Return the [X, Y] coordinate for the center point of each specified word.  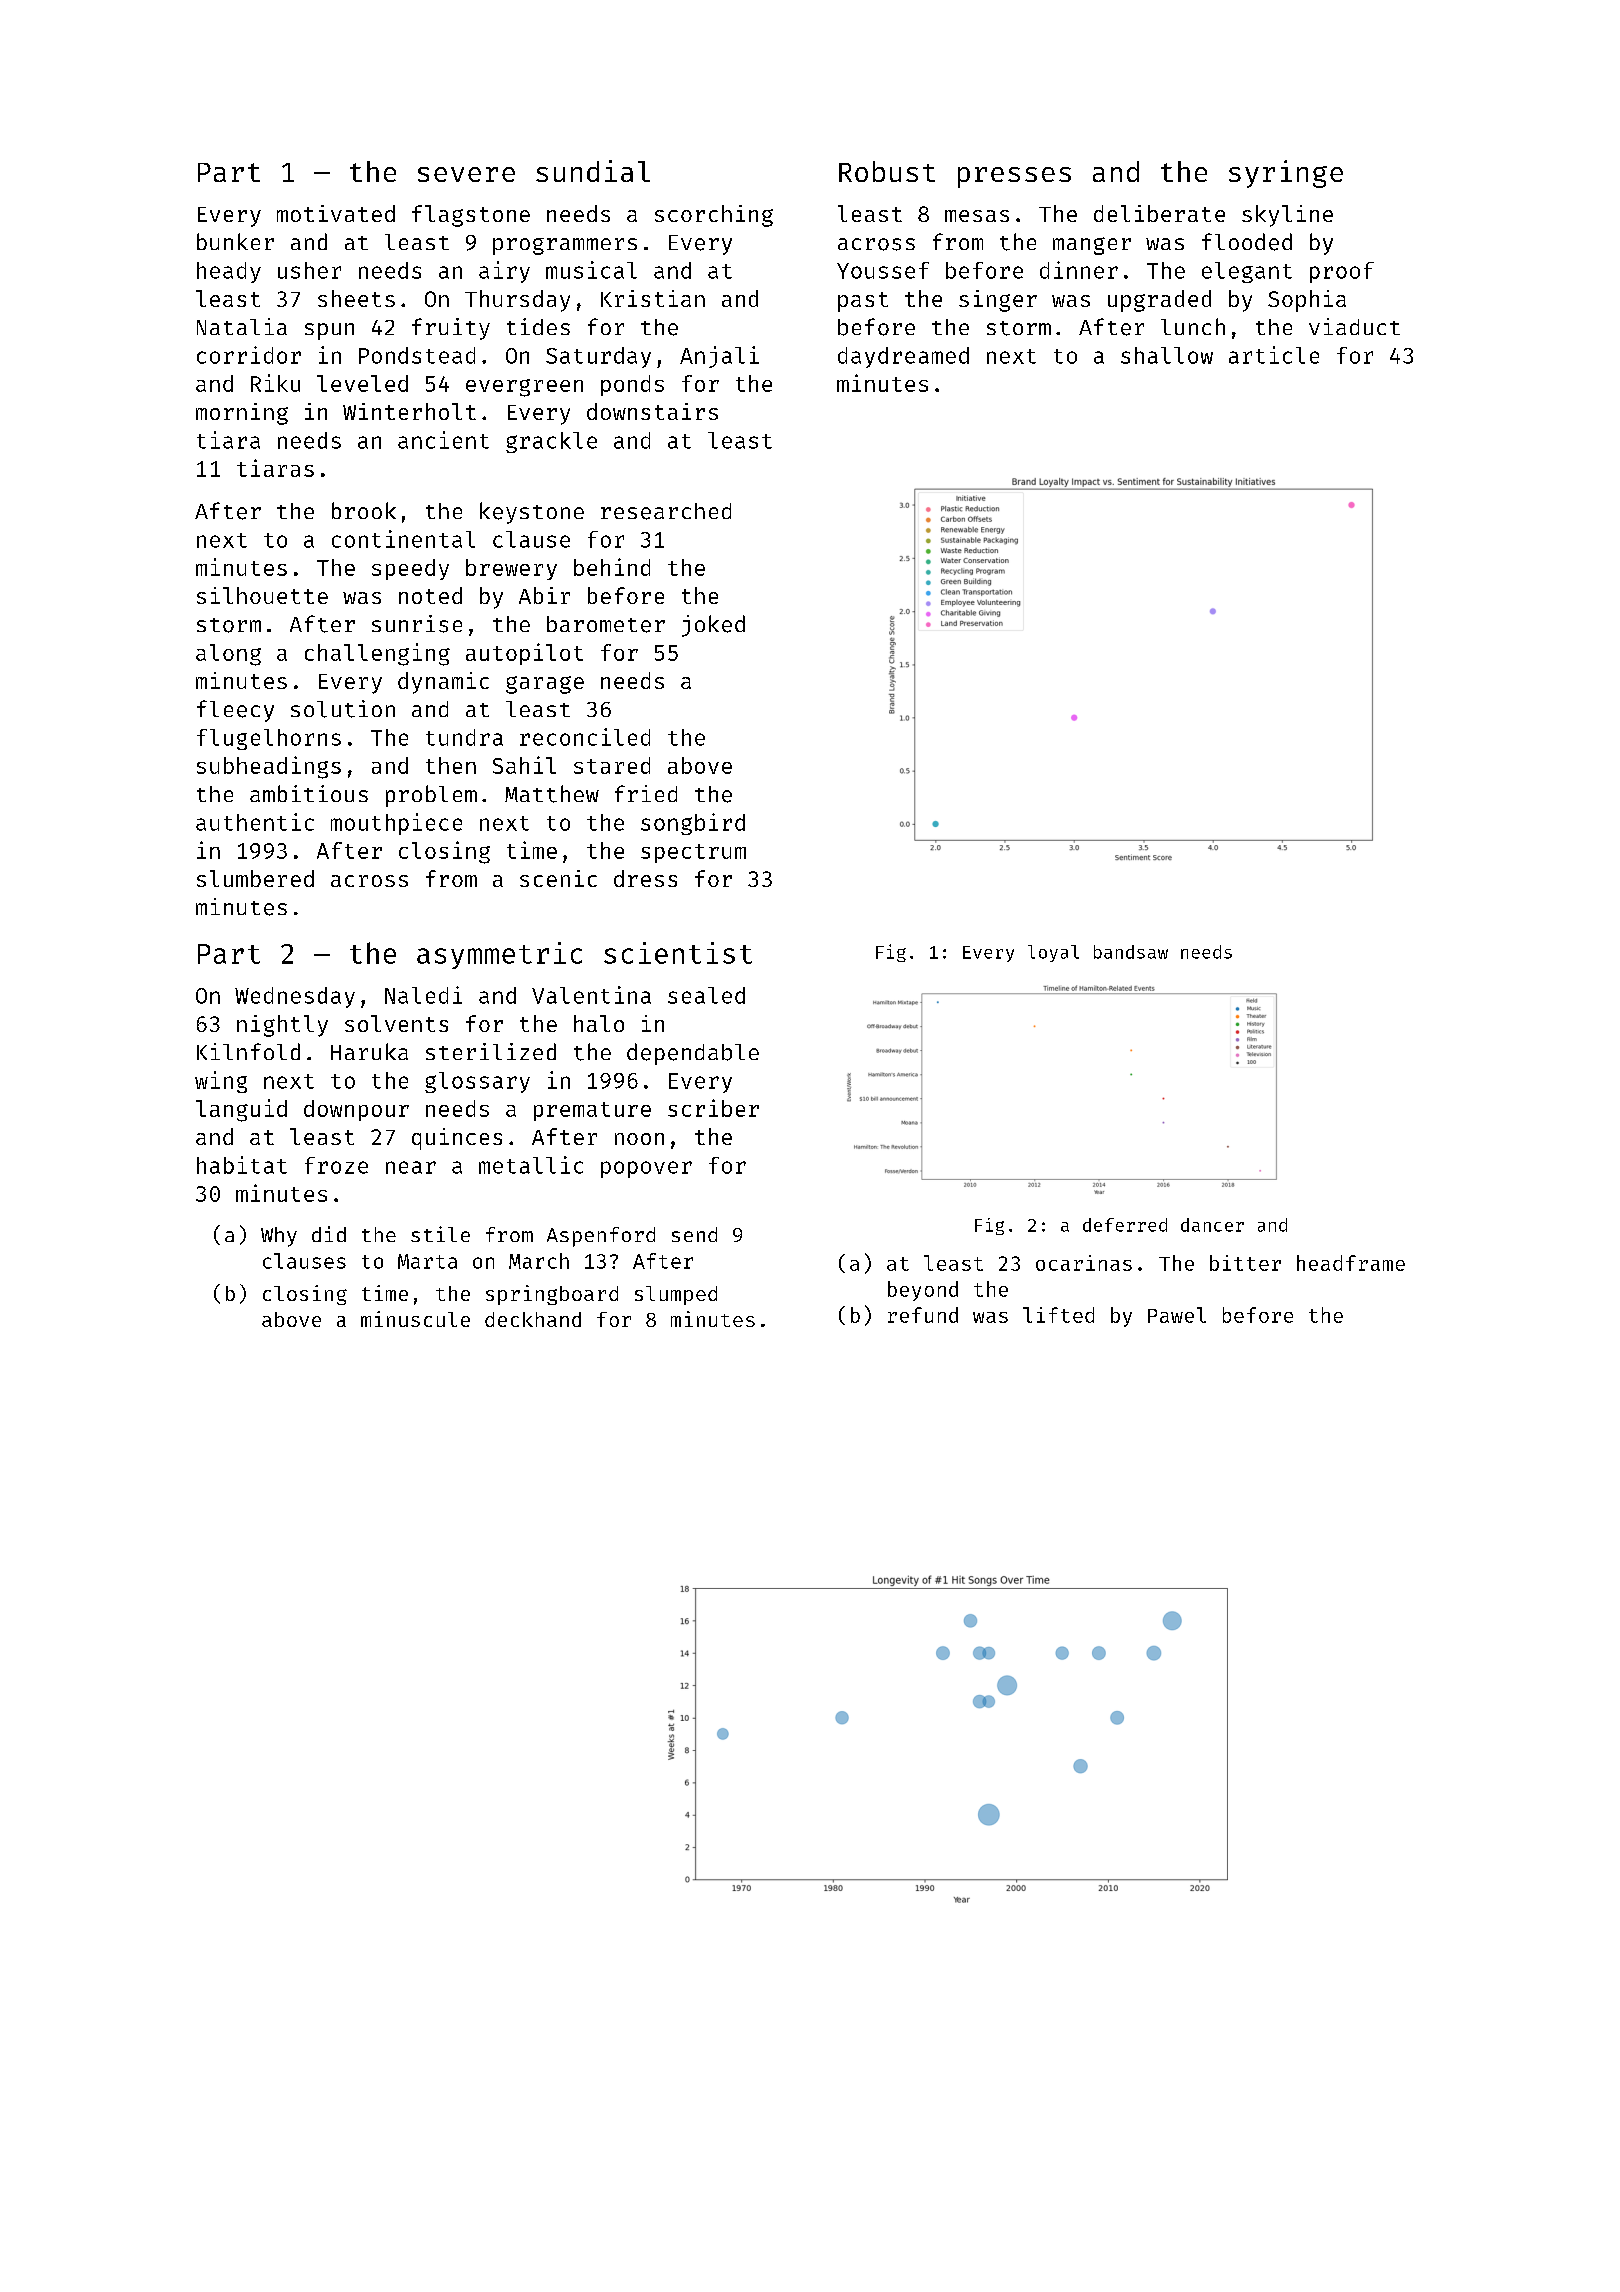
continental [403, 539]
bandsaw [1131, 952]
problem [431, 796]
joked [713, 626]
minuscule [415, 1319]
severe [466, 174]
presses [1014, 177]
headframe [1351, 1263]
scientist [678, 953]
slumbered [255, 878]
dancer [1212, 1225]
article [1274, 355]
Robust [887, 171]
